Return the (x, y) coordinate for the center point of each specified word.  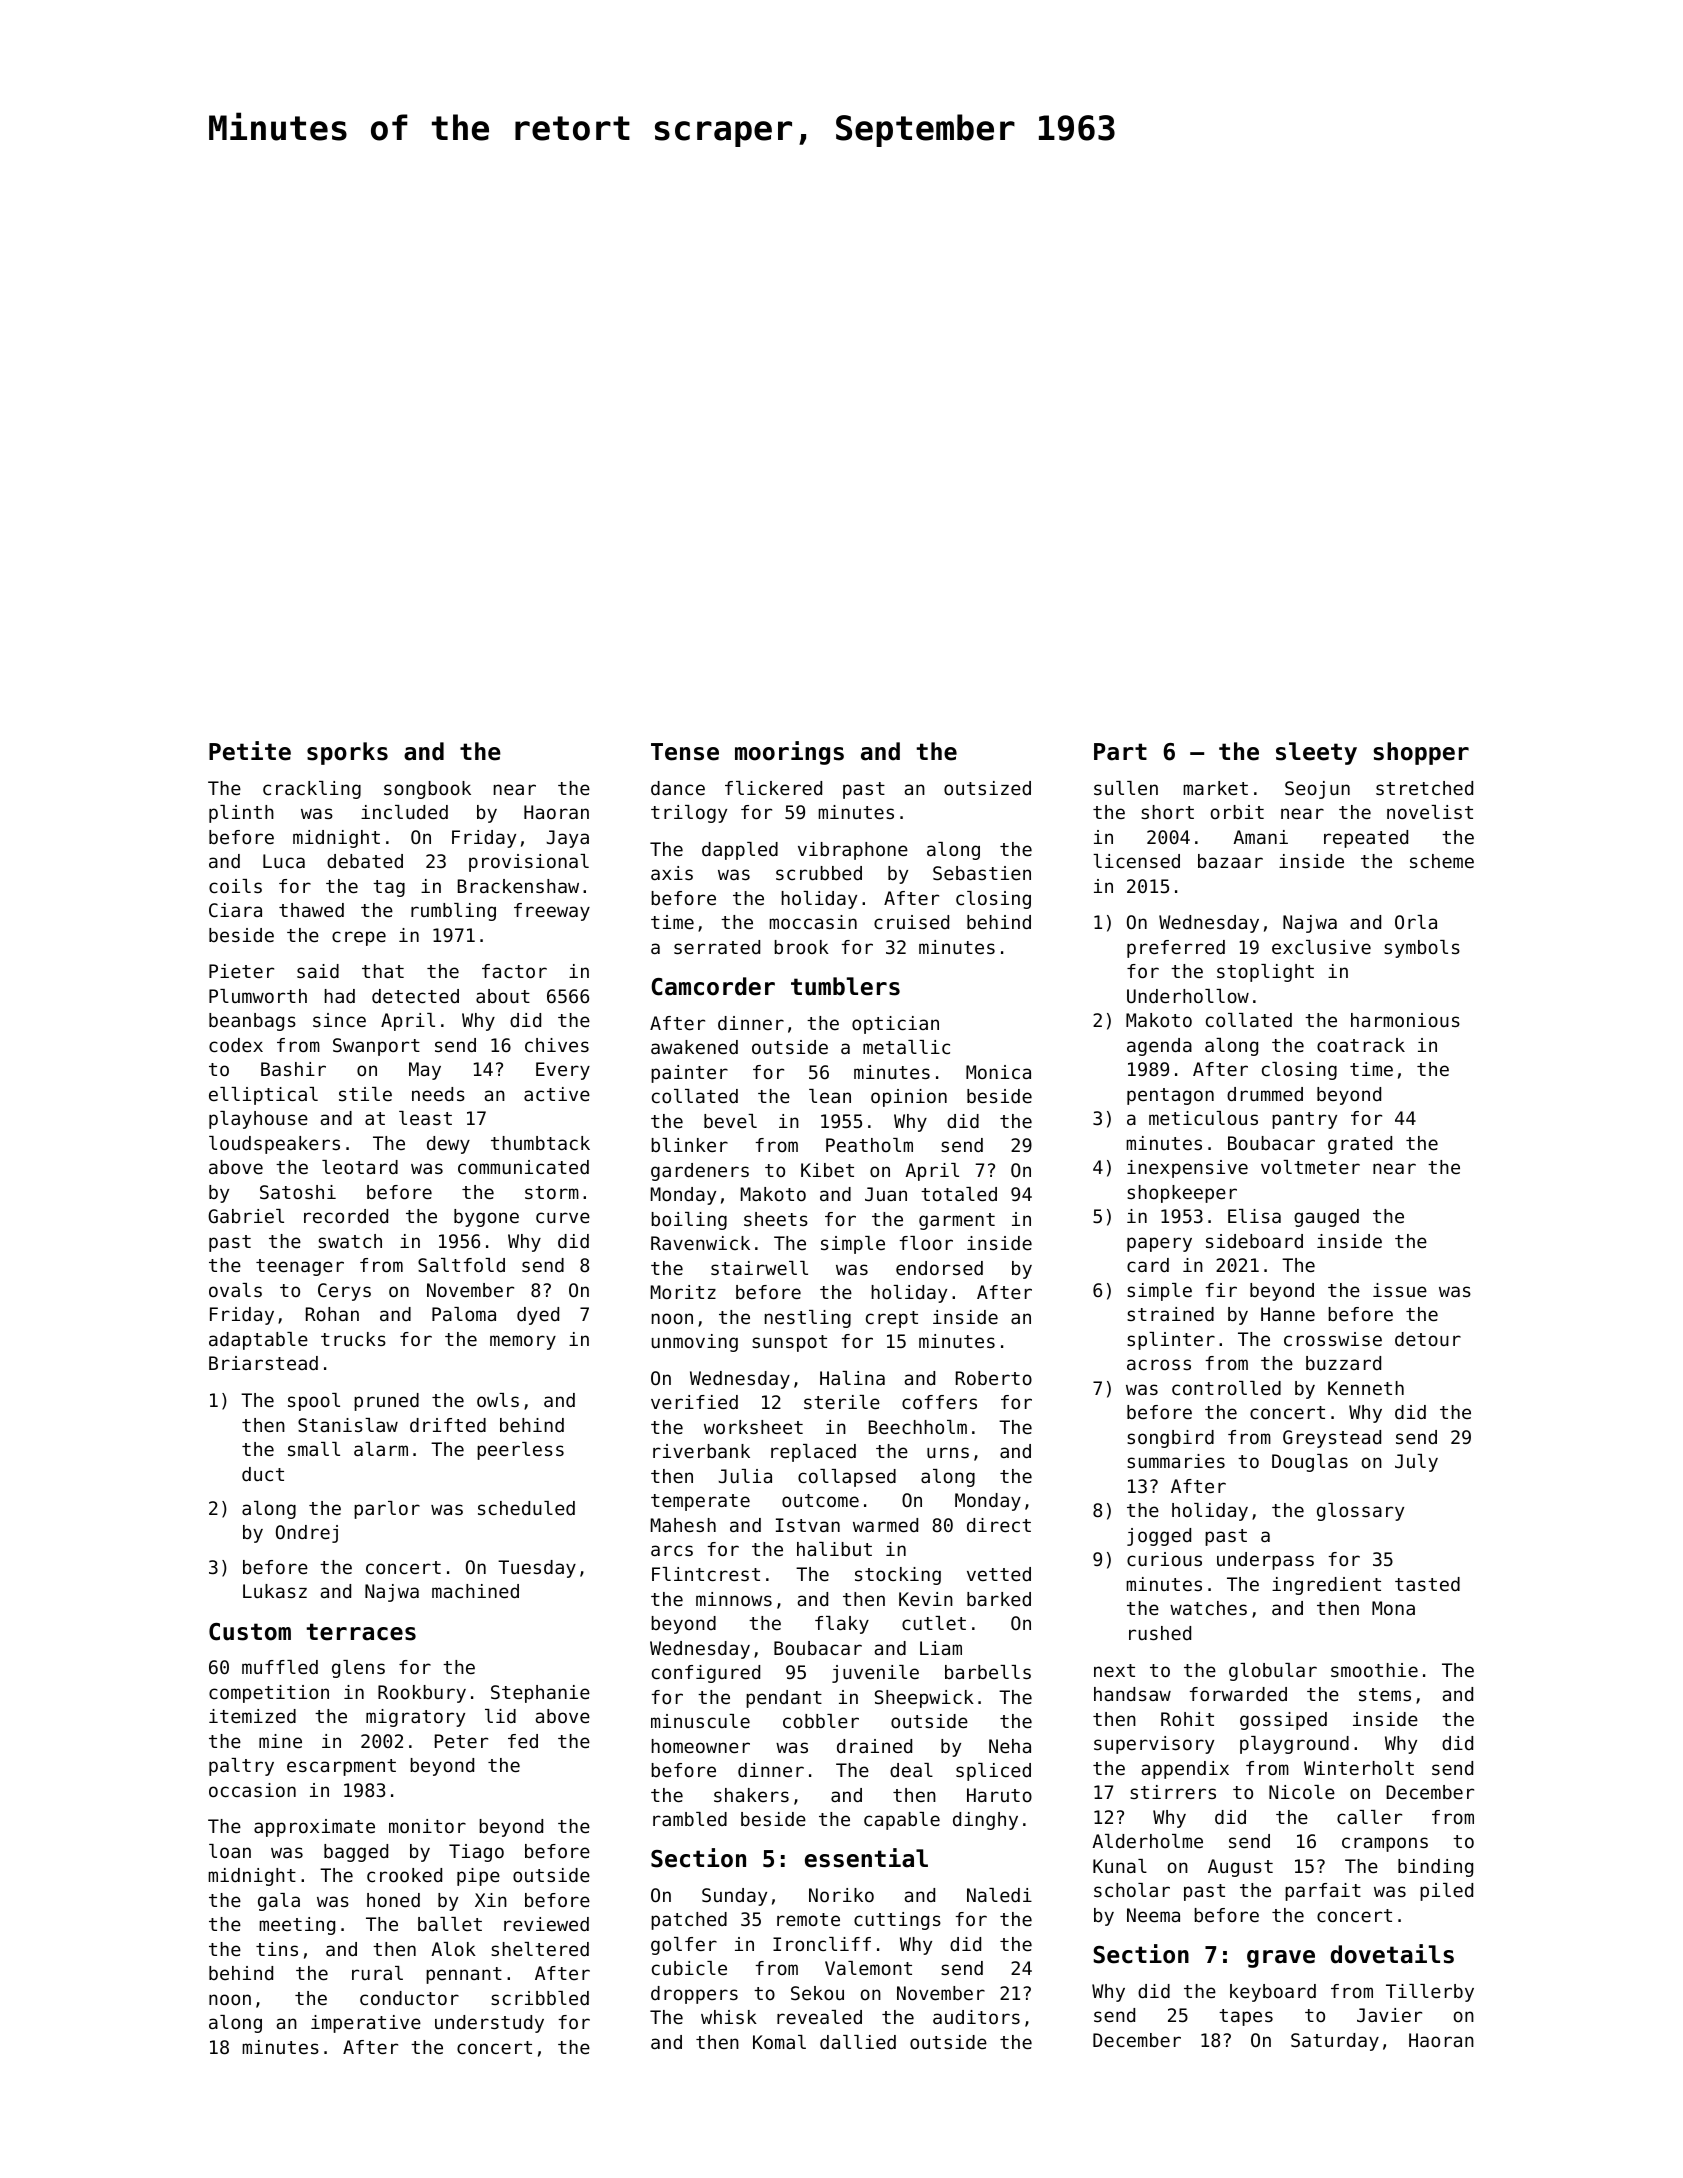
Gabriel (246, 1216)
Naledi (999, 1895)
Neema (1153, 1915)
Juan (886, 1194)
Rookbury (422, 1694)
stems (1385, 1694)
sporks (347, 753)
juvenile (875, 1674)
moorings (789, 753)
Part (1120, 752)
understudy (489, 2024)
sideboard (1254, 1241)
